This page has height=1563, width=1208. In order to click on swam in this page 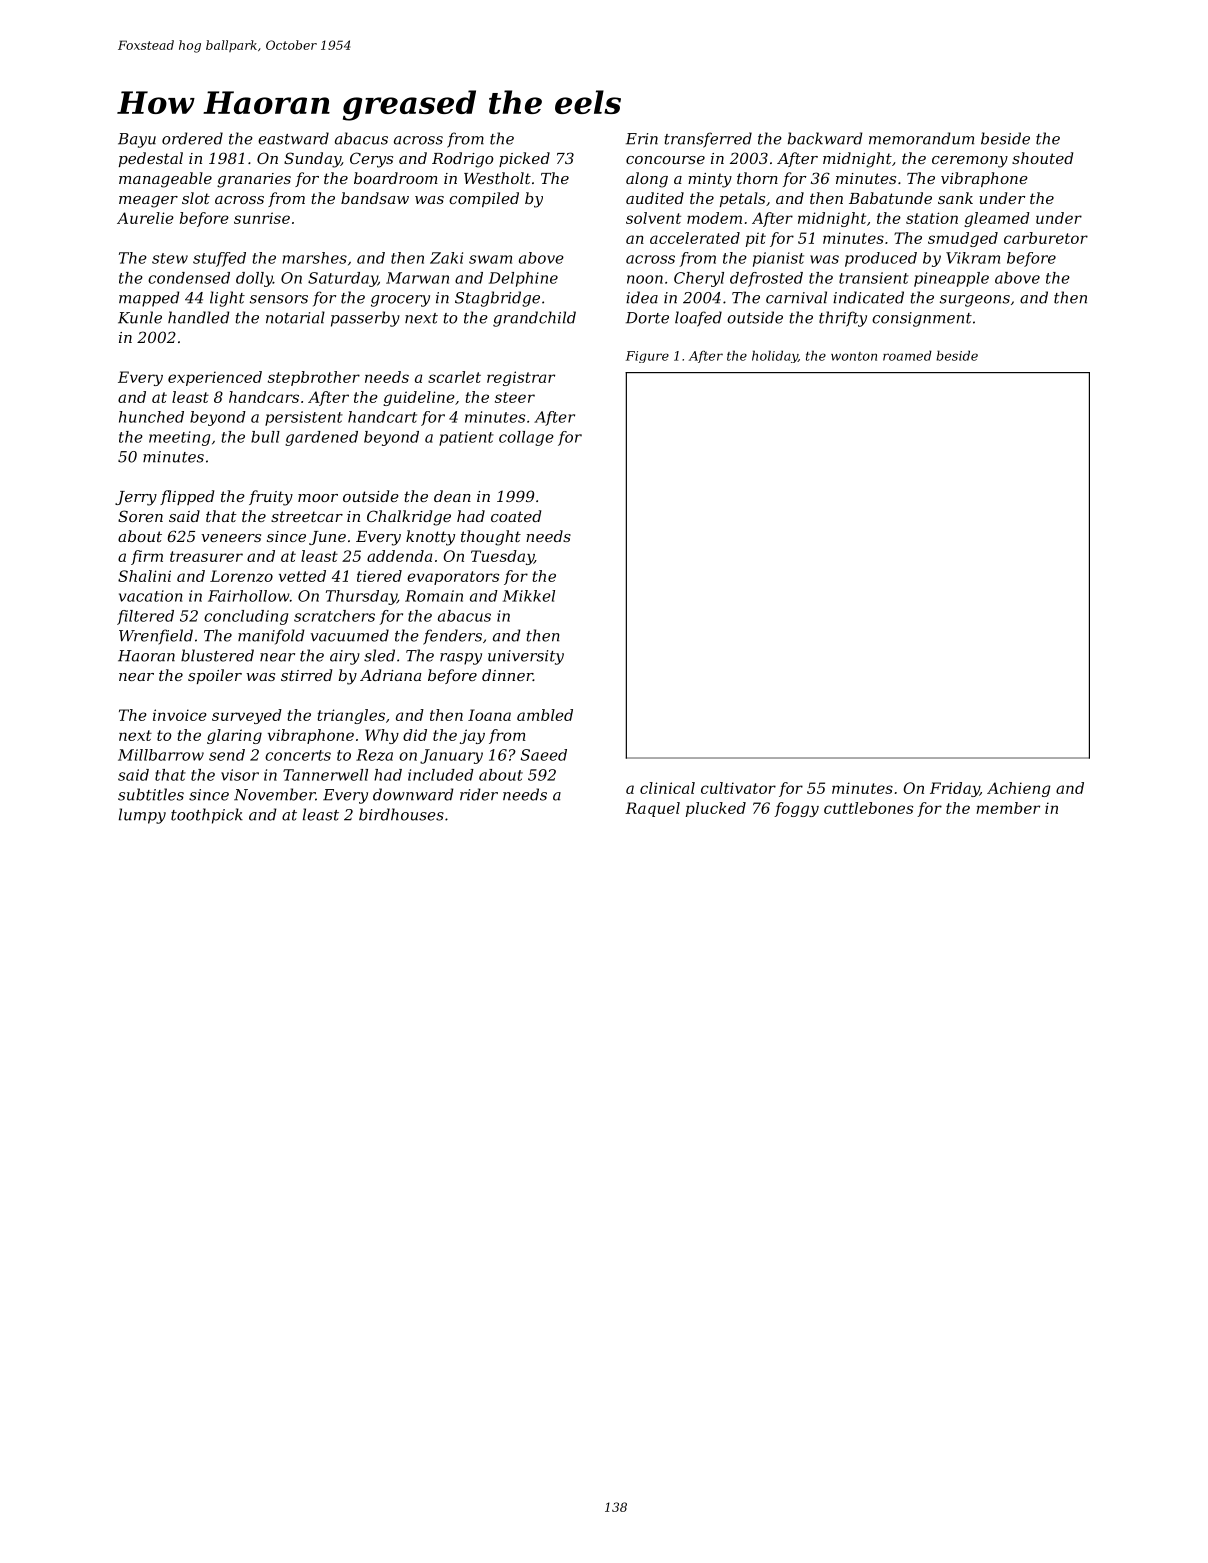, I will do `click(490, 259)`.
